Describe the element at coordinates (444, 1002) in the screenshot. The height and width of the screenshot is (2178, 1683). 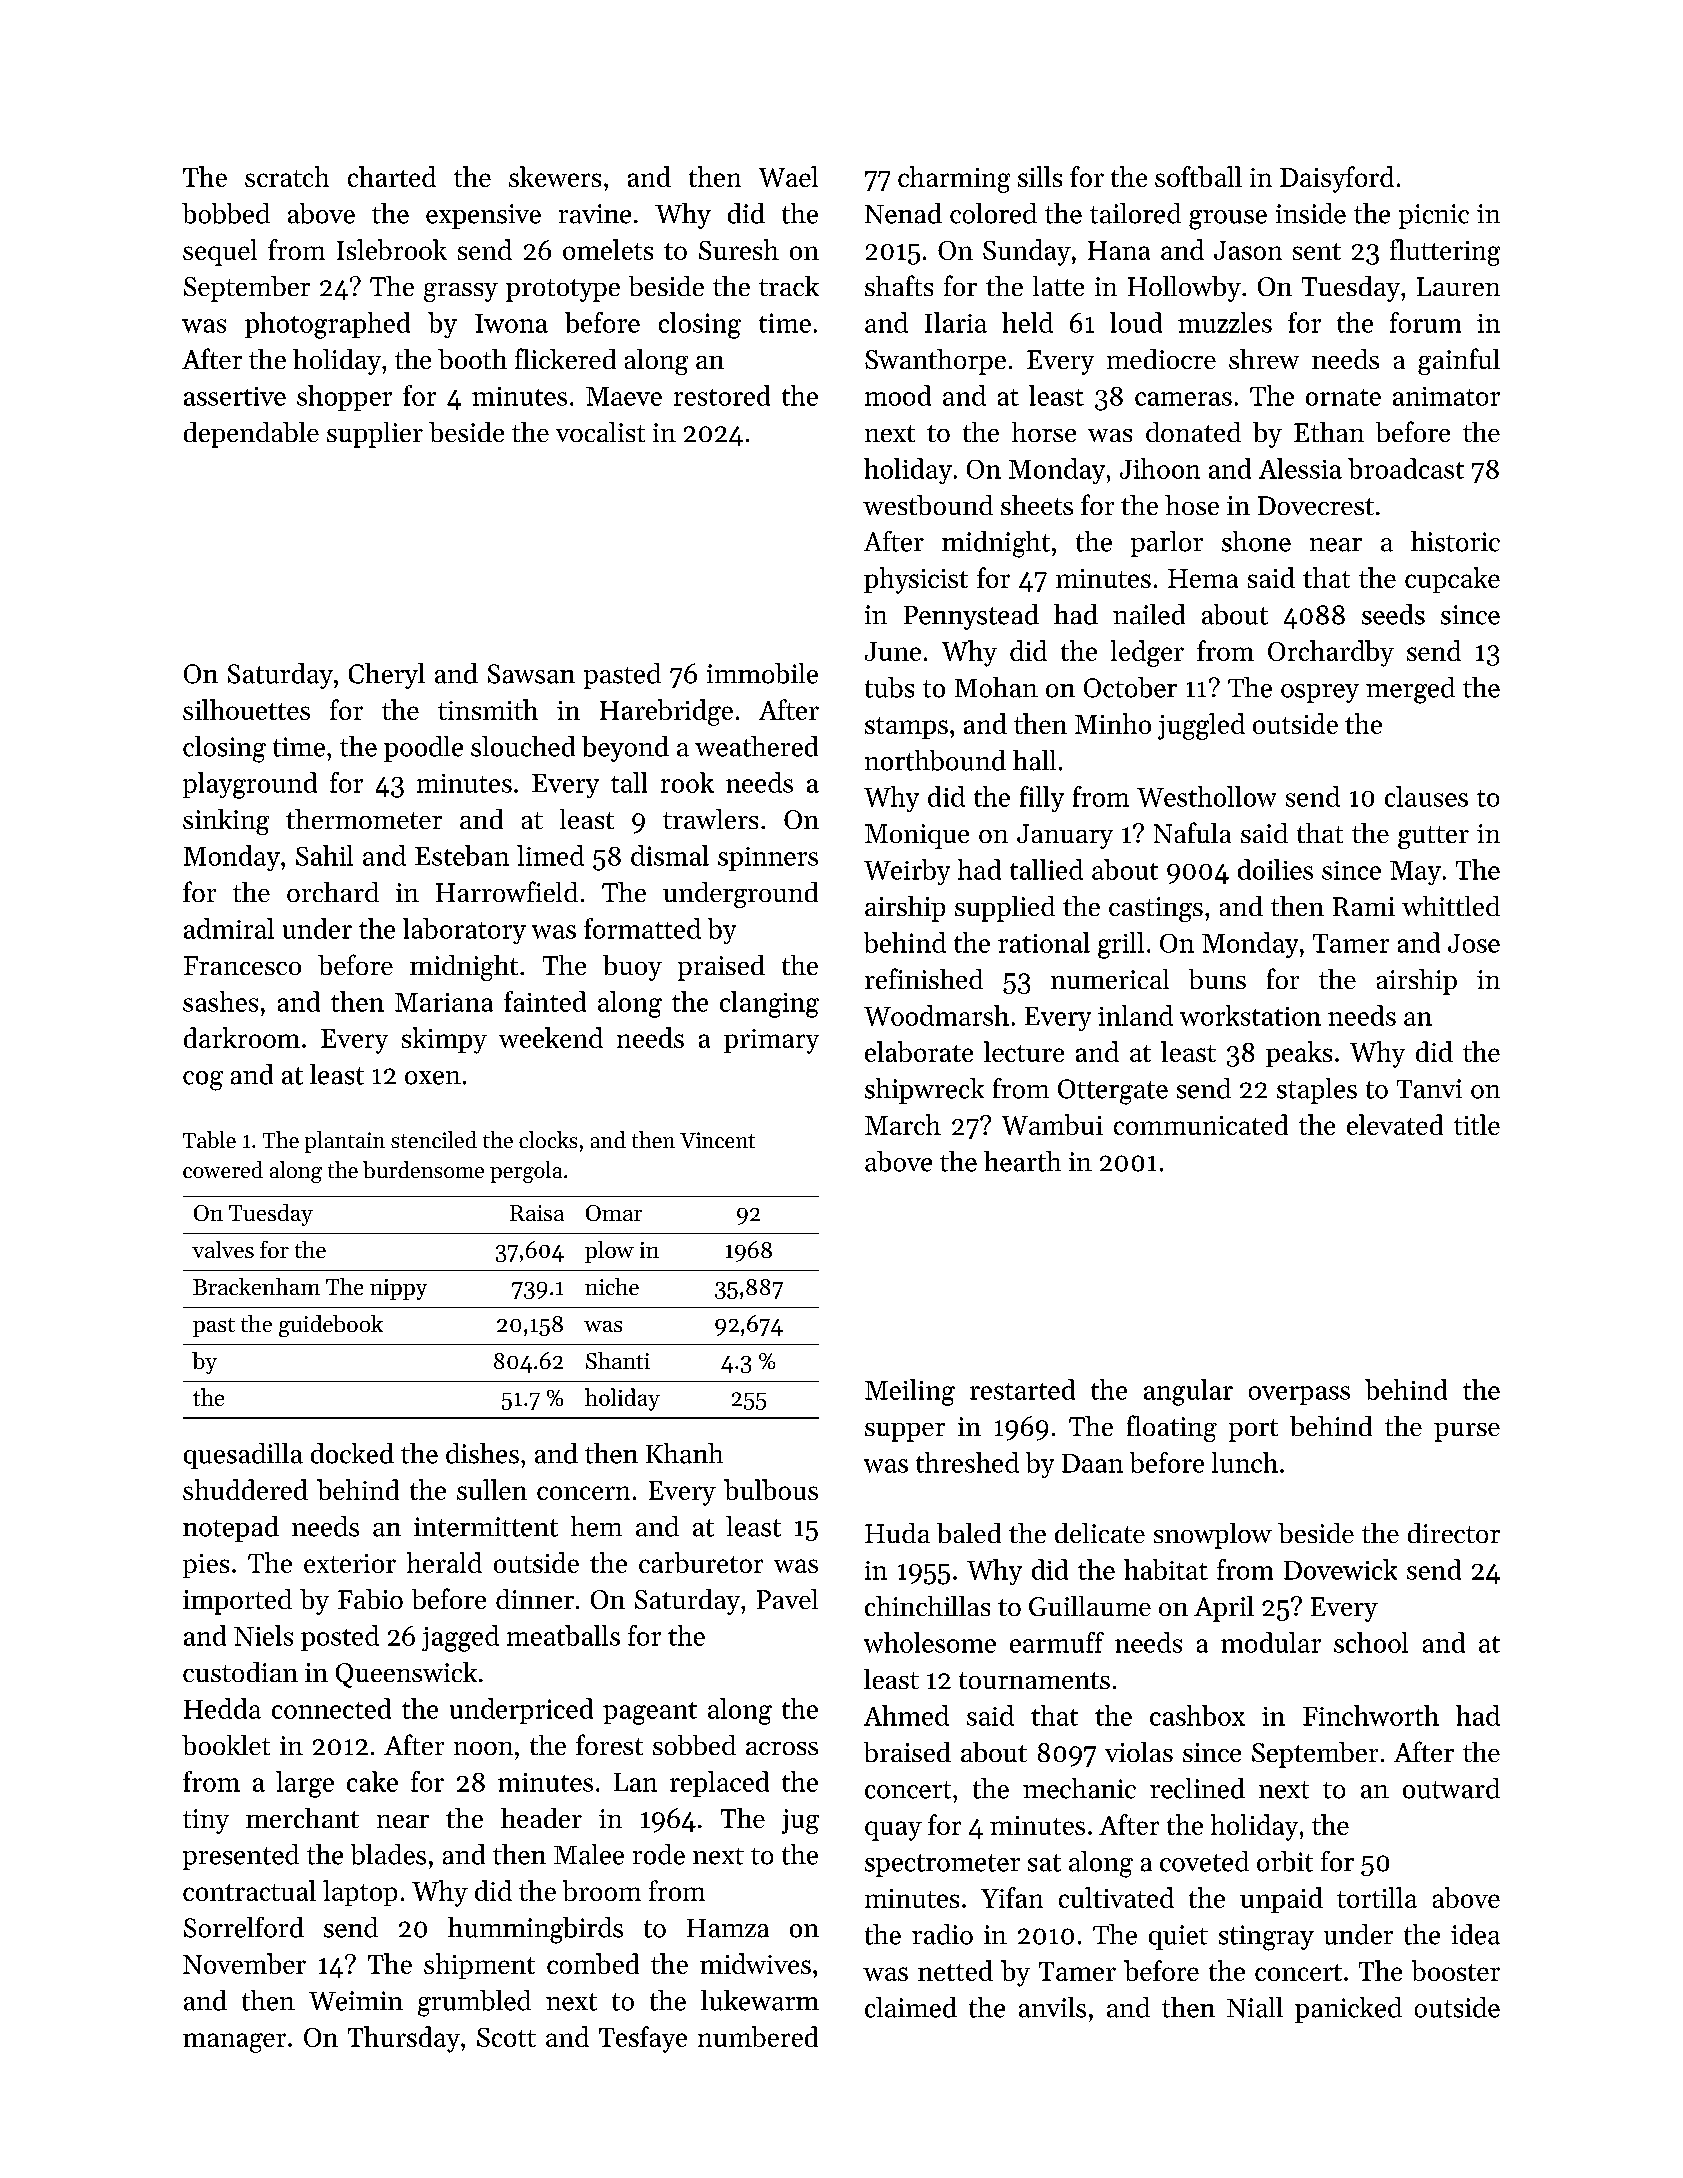
I see `Mariana` at that location.
